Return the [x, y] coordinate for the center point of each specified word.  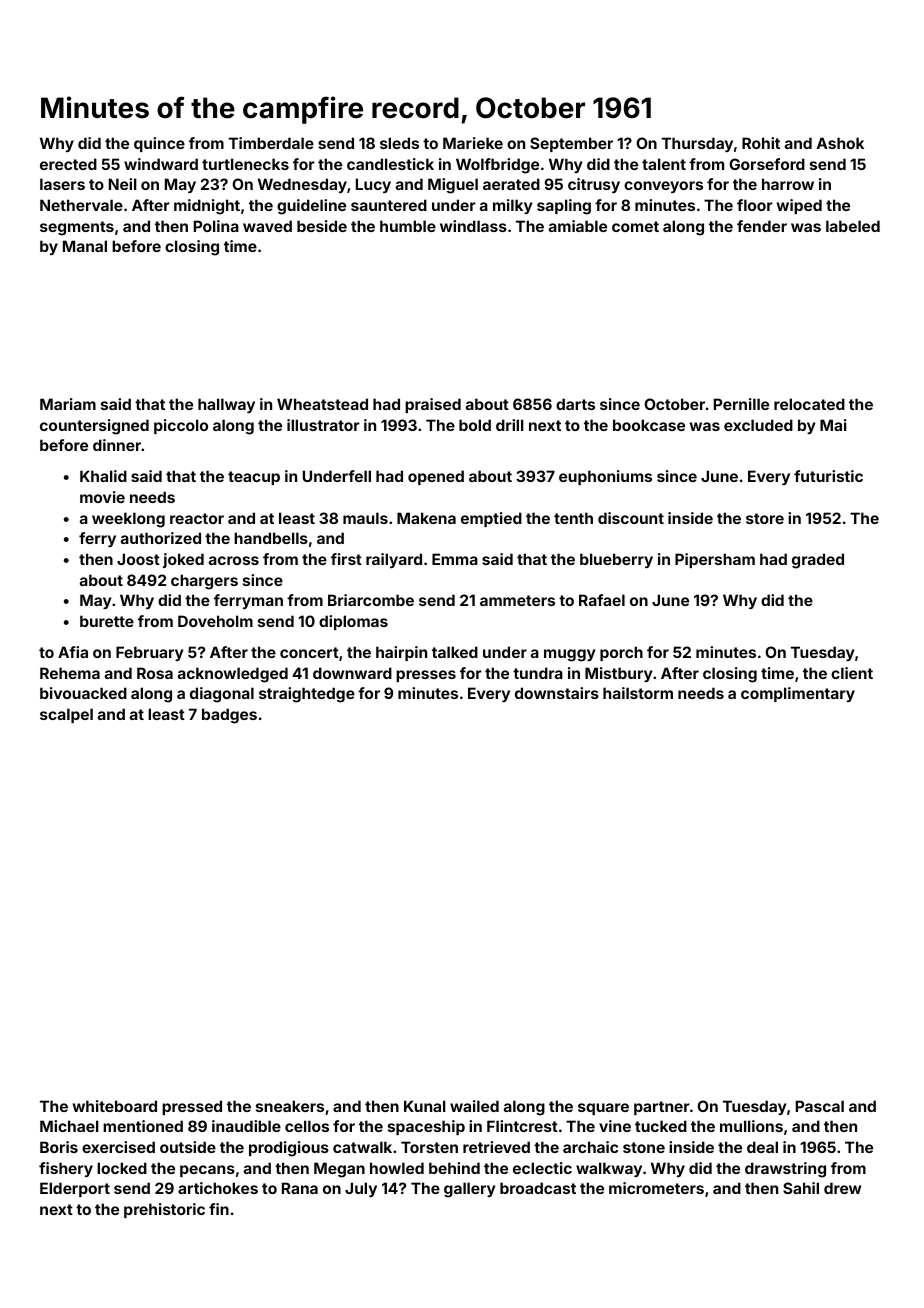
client [852, 673]
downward [352, 673]
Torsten [429, 1147]
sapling [564, 207]
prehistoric [164, 1210]
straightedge [307, 695]
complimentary [798, 694]
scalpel [66, 715]
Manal [85, 246]
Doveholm [215, 621]
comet [635, 226]
